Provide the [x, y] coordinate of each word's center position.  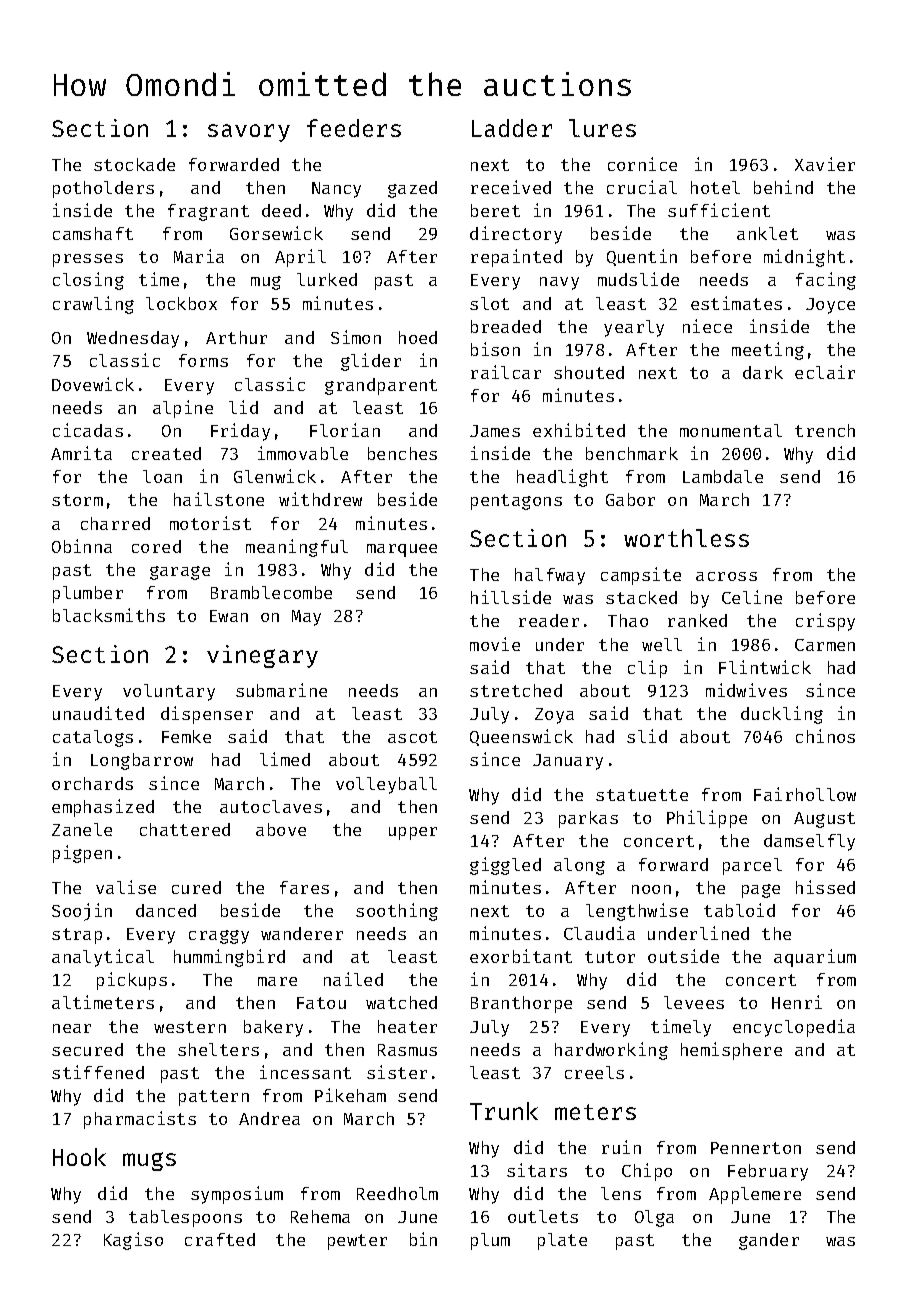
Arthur [236, 337]
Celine [752, 597]
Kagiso [133, 1241]
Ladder [512, 128]
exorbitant [521, 956]
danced [166, 910]
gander [769, 1241]
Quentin [642, 257]
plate [562, 1241]
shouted [589, 372]
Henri [797, 1002]
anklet [767, 233]
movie [495, 644]
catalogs [93, 738]
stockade [134, 164]
